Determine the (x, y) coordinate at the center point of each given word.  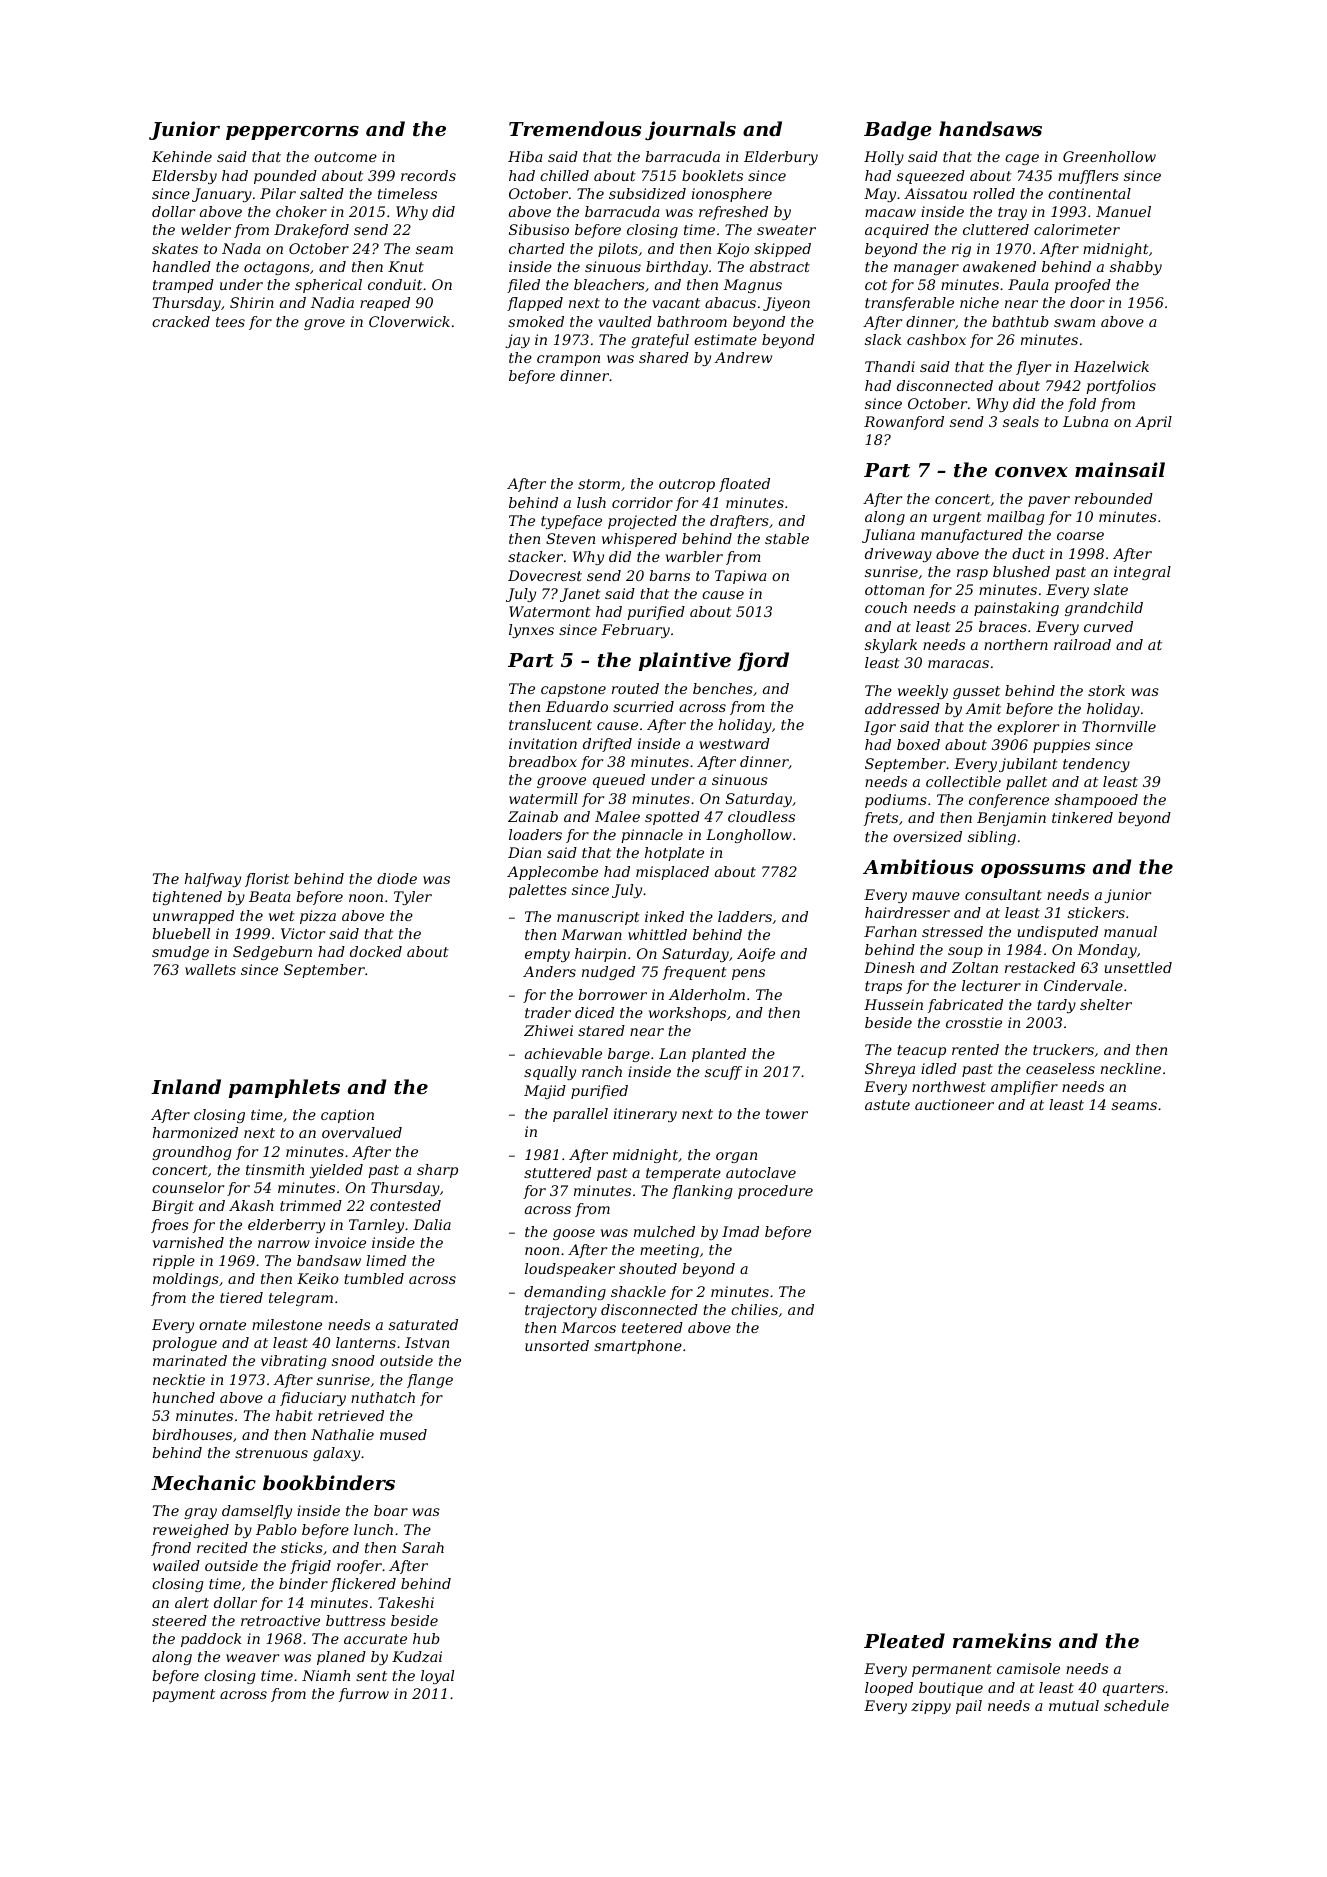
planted (719, 1055)
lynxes (531, 631)
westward (734, 743)
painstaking (1016, 609)
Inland (186, 1086)
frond (171, 1549)
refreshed (733, 213)
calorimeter (1077, 229)
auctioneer (954, 1104)
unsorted (557, 1345)
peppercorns (292, 133)
